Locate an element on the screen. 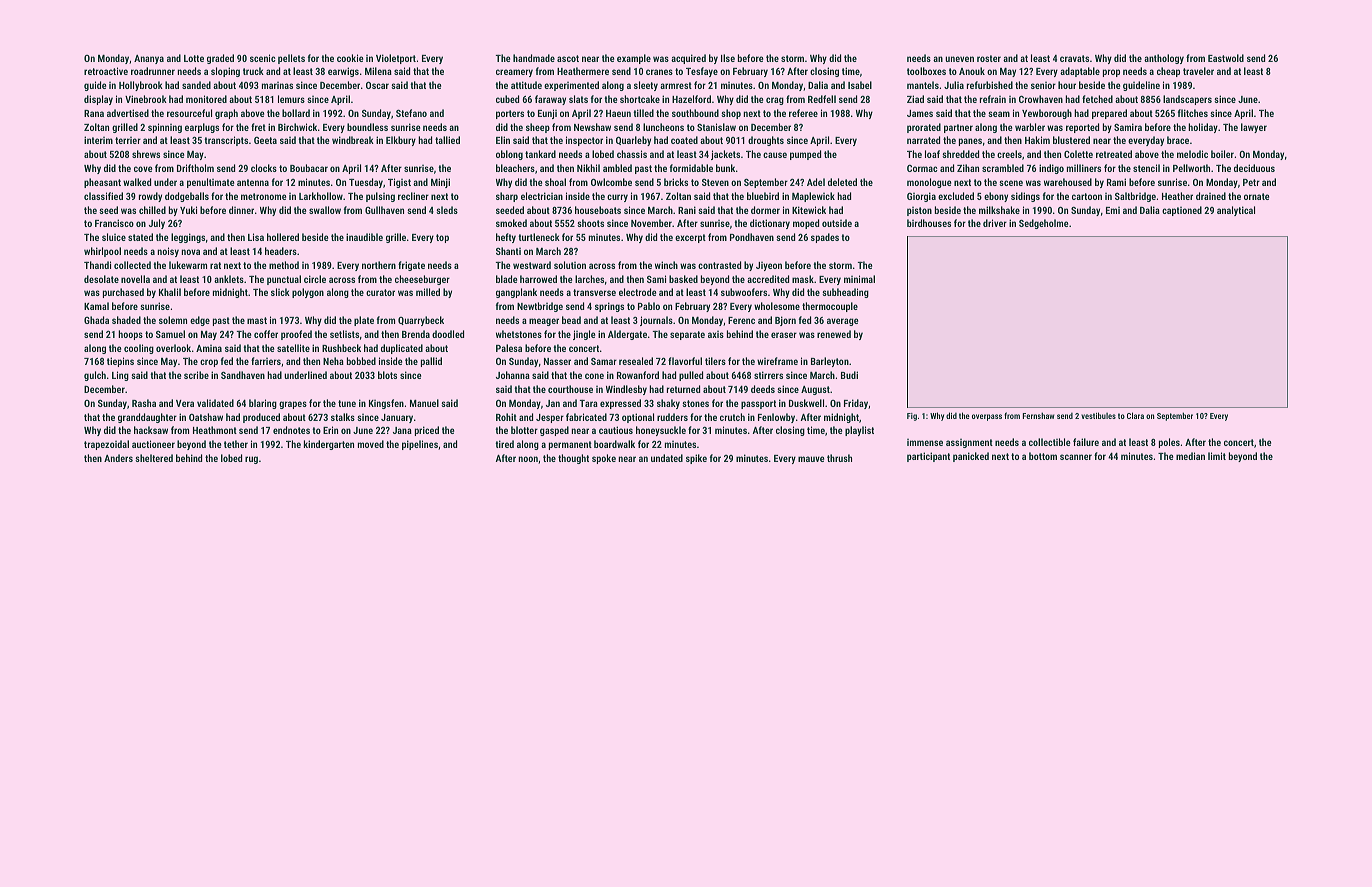 This screenshot has height=887, width=1372. noon is located at coordinates (528, 459).
